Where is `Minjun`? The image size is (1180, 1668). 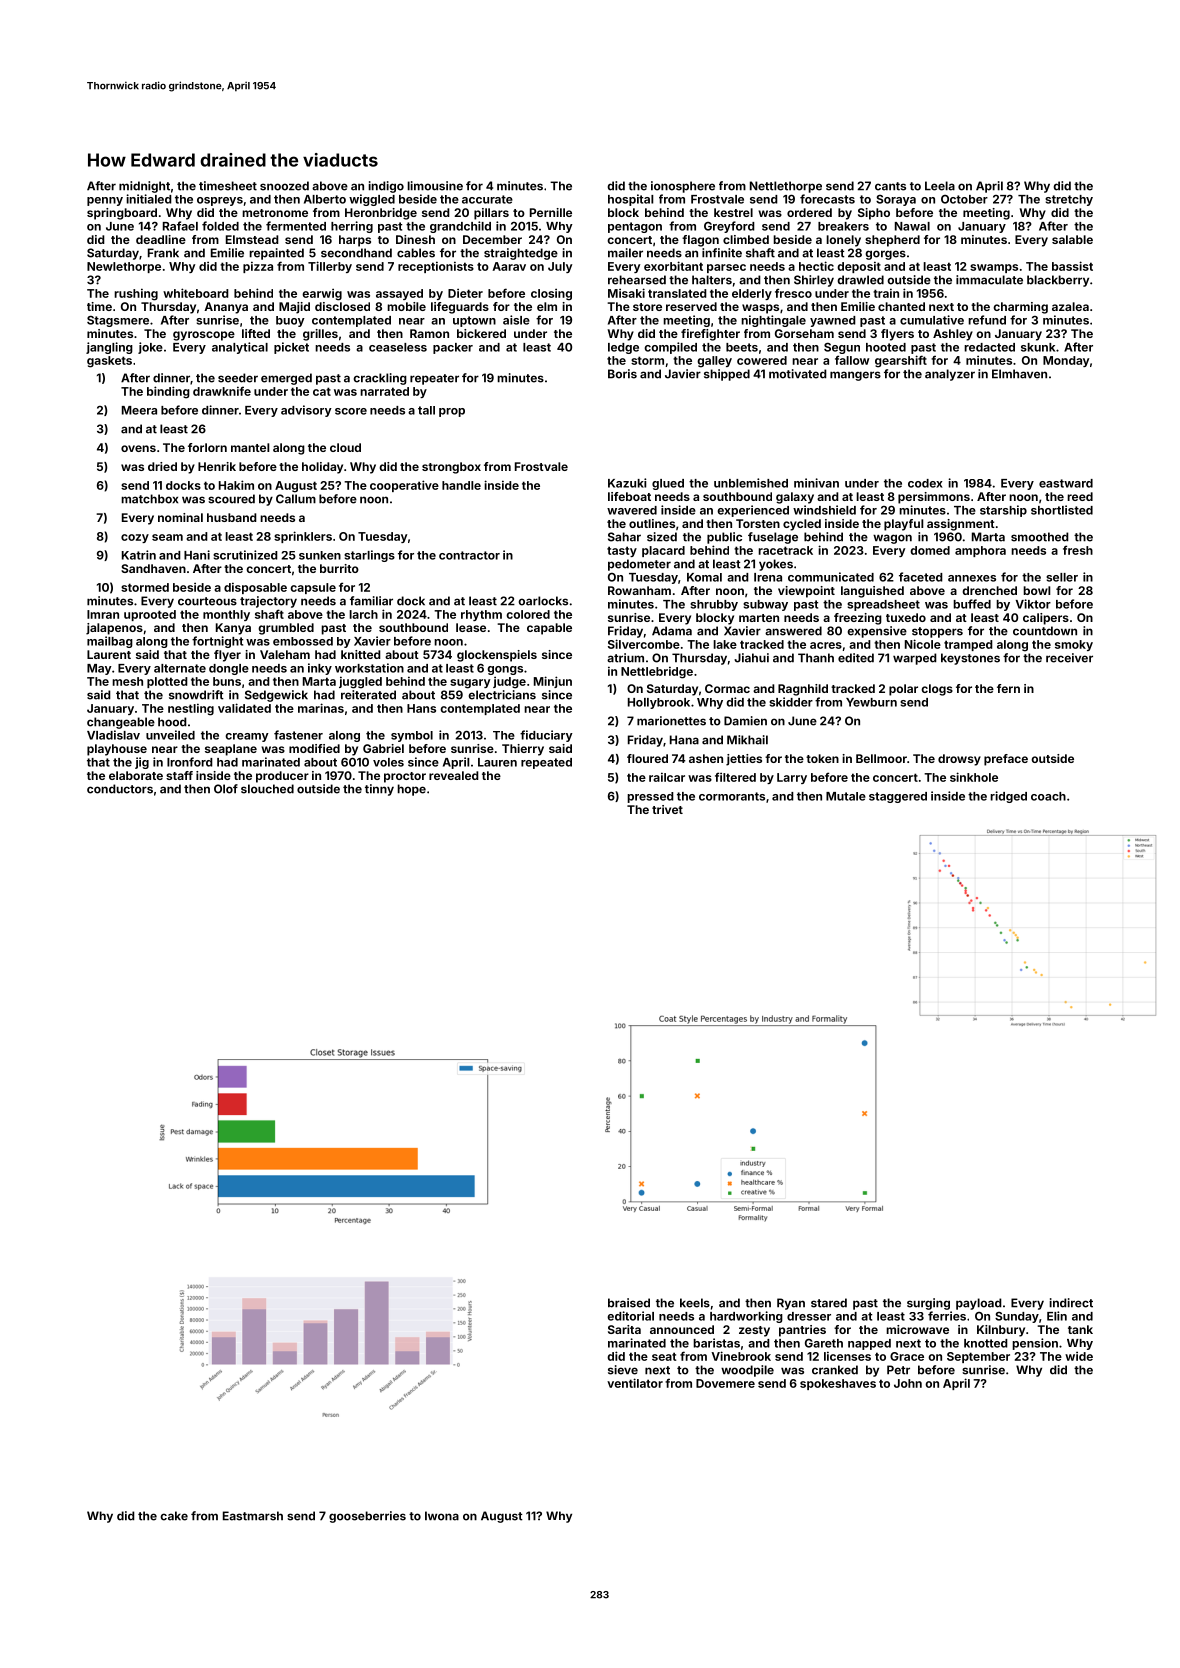
Minjun is located at coordinates (553, 682).
